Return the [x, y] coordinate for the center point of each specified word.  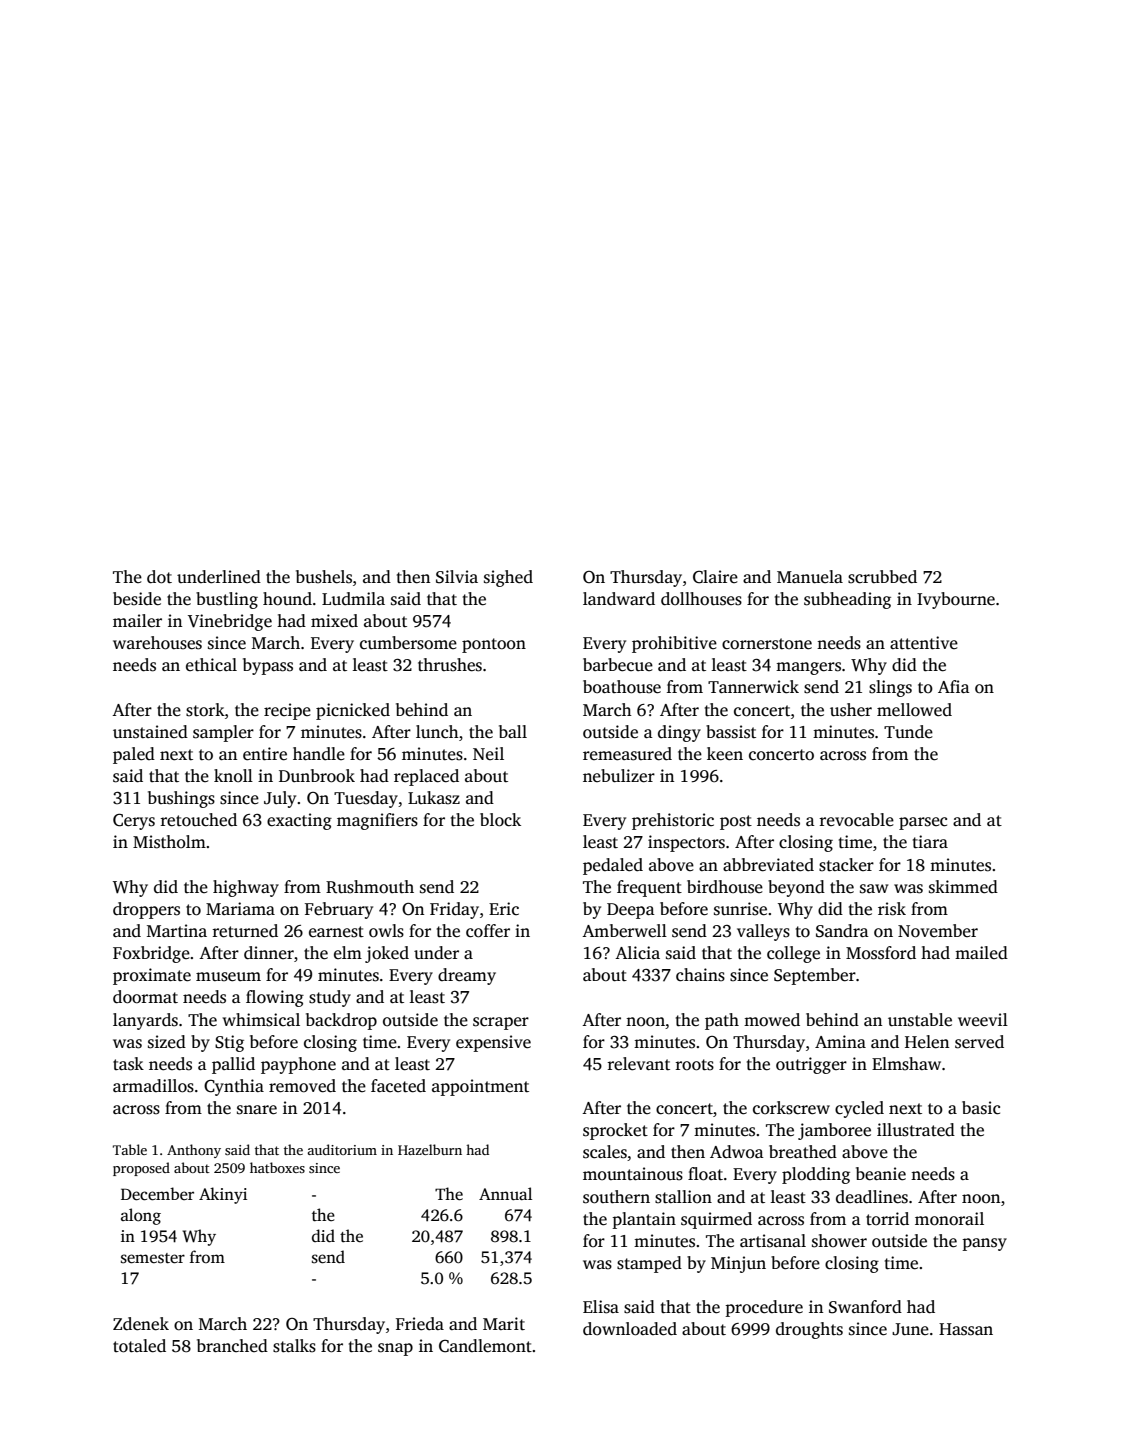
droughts [809, 1330]
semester [153, 1258]
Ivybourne [956, 600]
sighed [508, 578]
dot [159, 577]
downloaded [630, 1329]
